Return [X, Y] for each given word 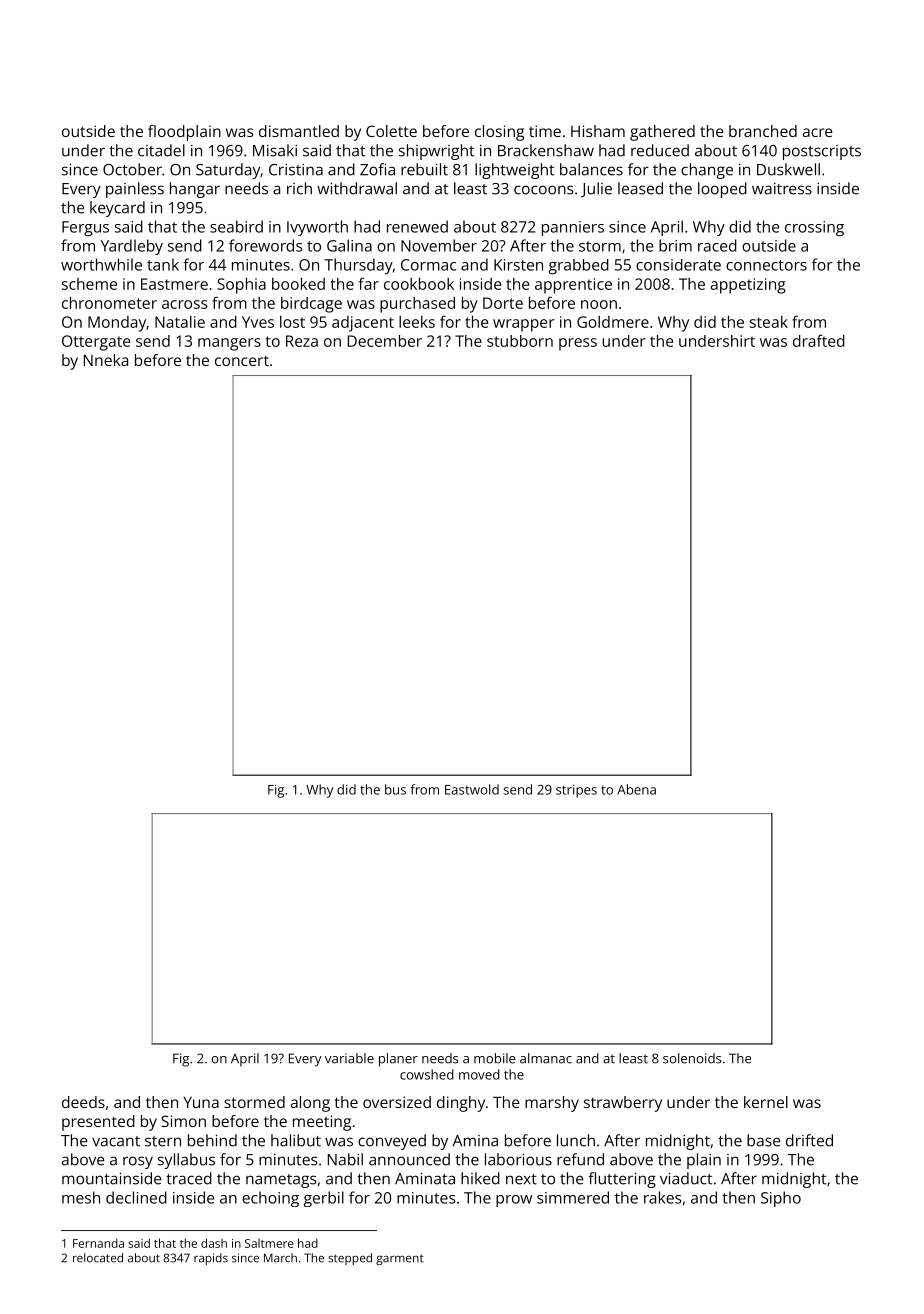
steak [769, 322]
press [578, 344]
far [369, 283]
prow [514, 1201]
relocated [98, 1258]
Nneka [106, 360]
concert [242, 361]
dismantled [299, 131]
